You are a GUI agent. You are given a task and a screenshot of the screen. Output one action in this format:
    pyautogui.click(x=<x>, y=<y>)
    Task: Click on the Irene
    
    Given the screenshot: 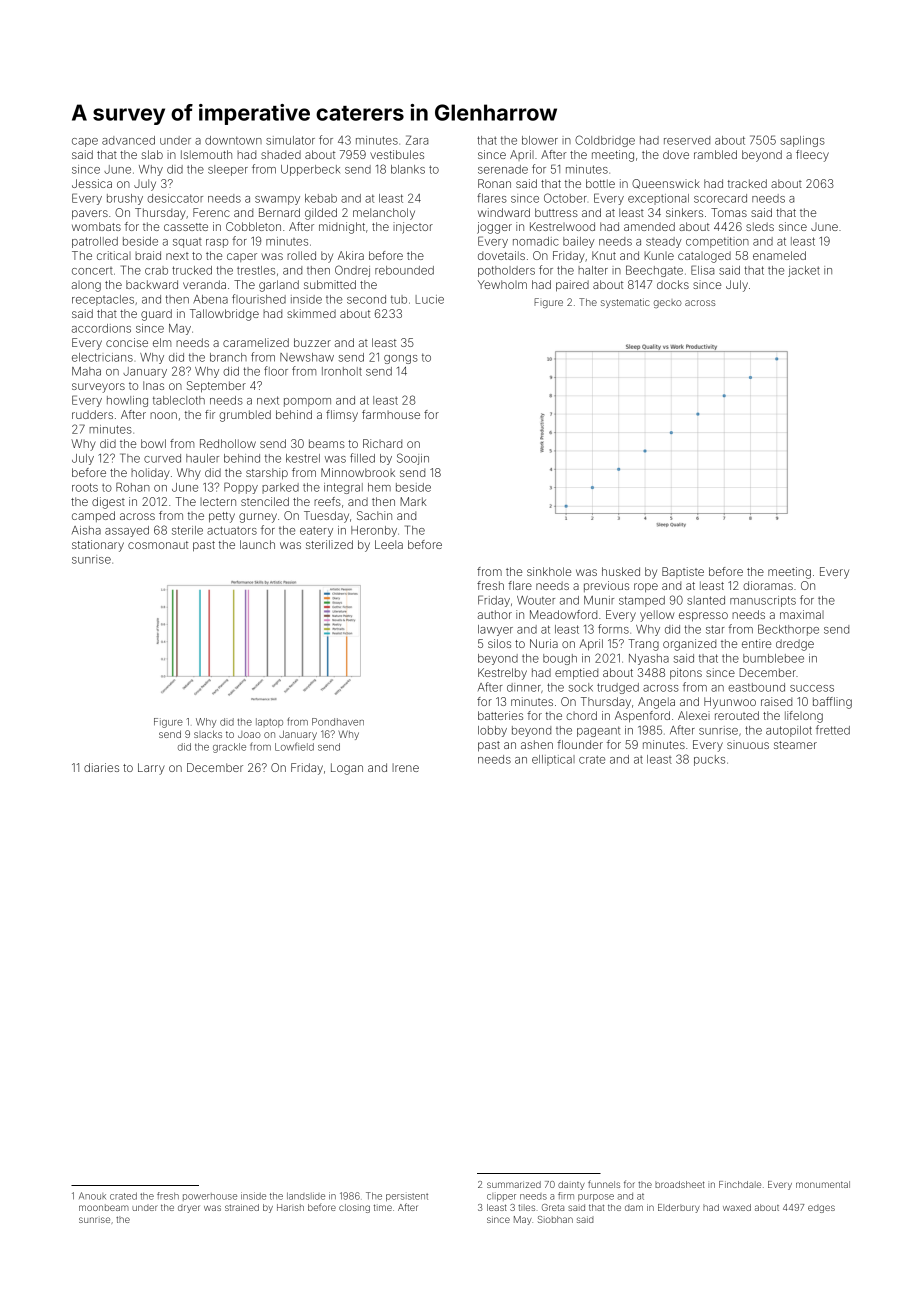 What is the action you would take?
    pyautogui.click(x=405, y=767)
